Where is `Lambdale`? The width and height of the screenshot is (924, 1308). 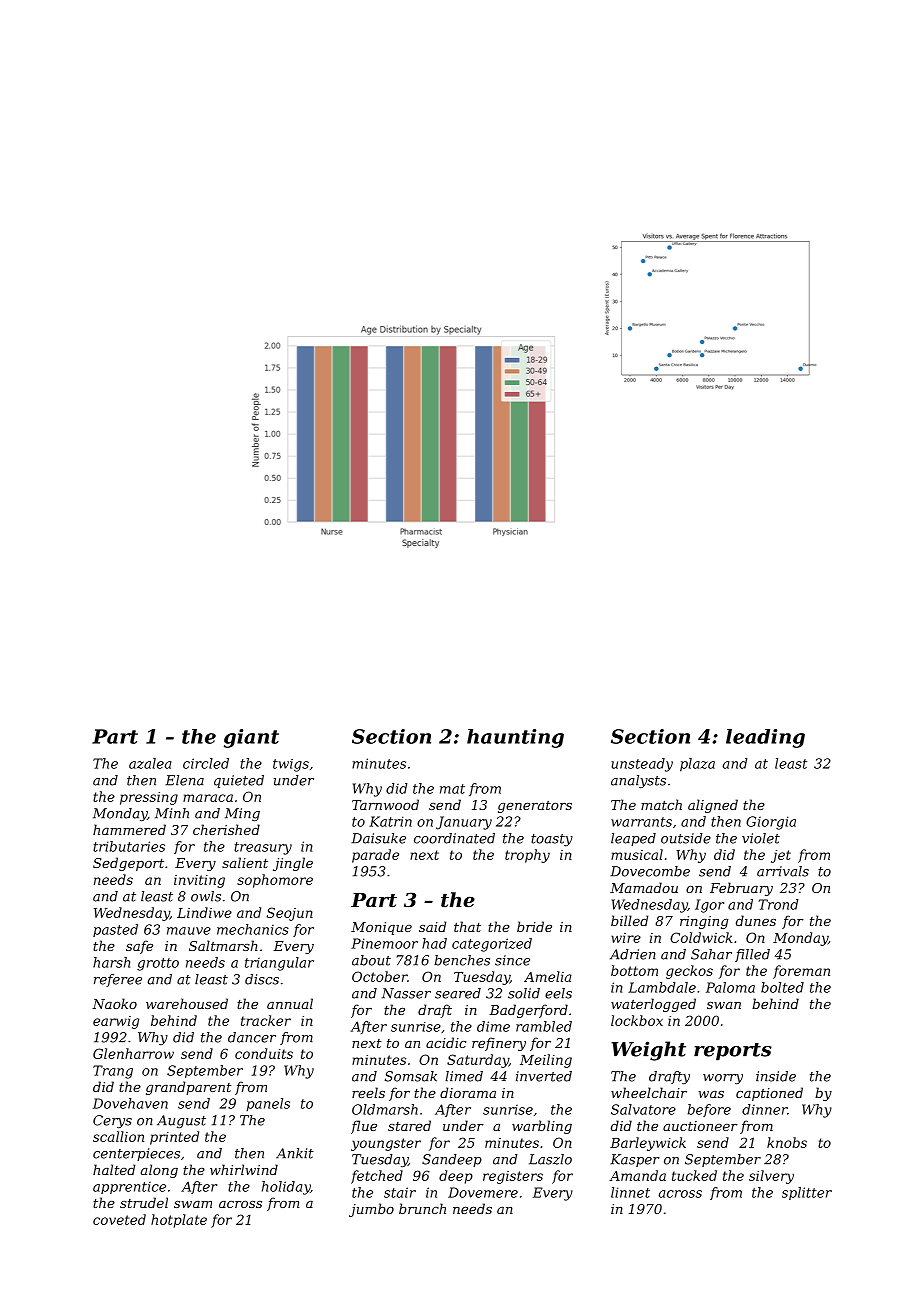
Lambdale is located at coordinates (662, 987).
